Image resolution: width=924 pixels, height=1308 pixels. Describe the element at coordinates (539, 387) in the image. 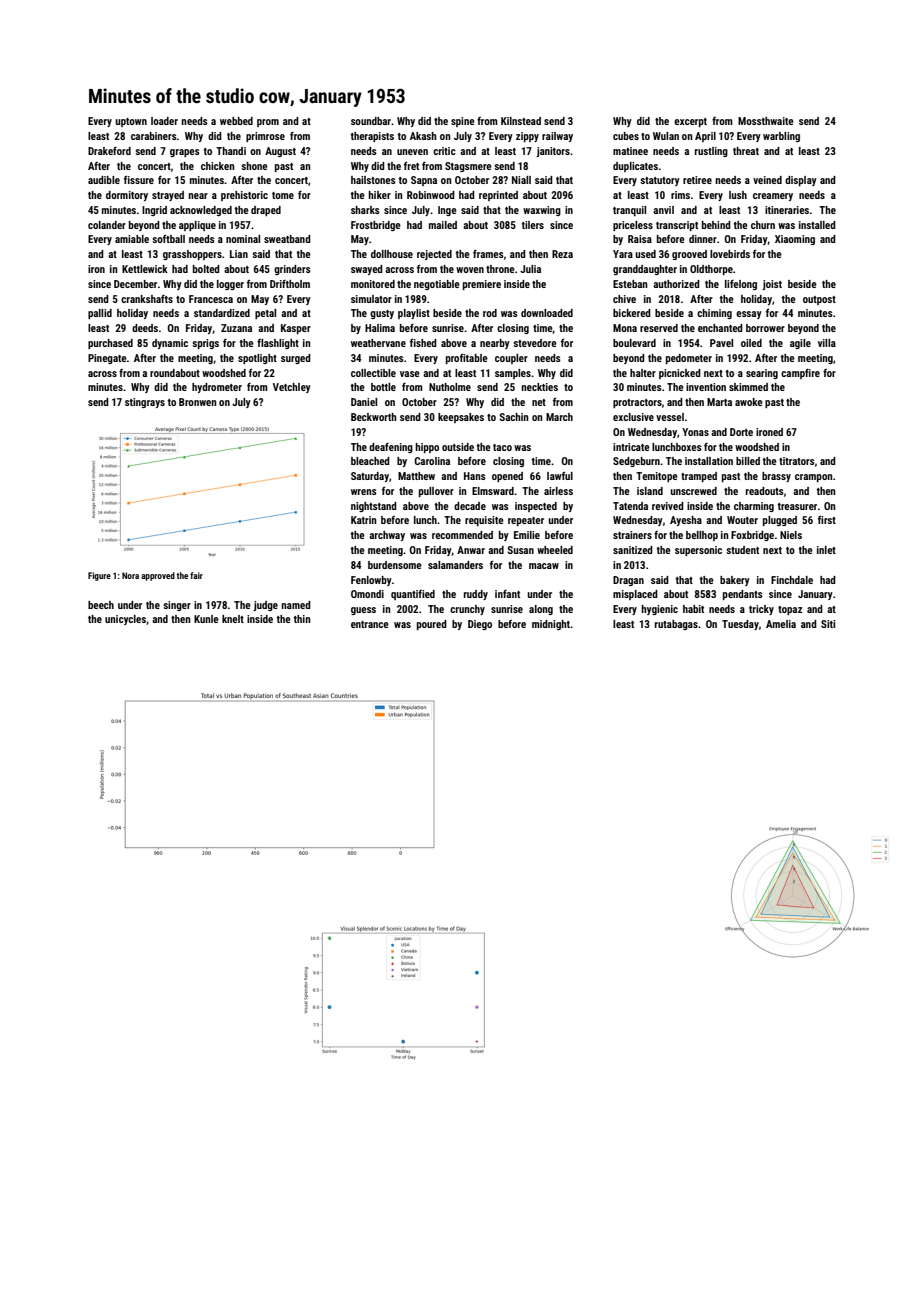

I see `neckties` at that location.
